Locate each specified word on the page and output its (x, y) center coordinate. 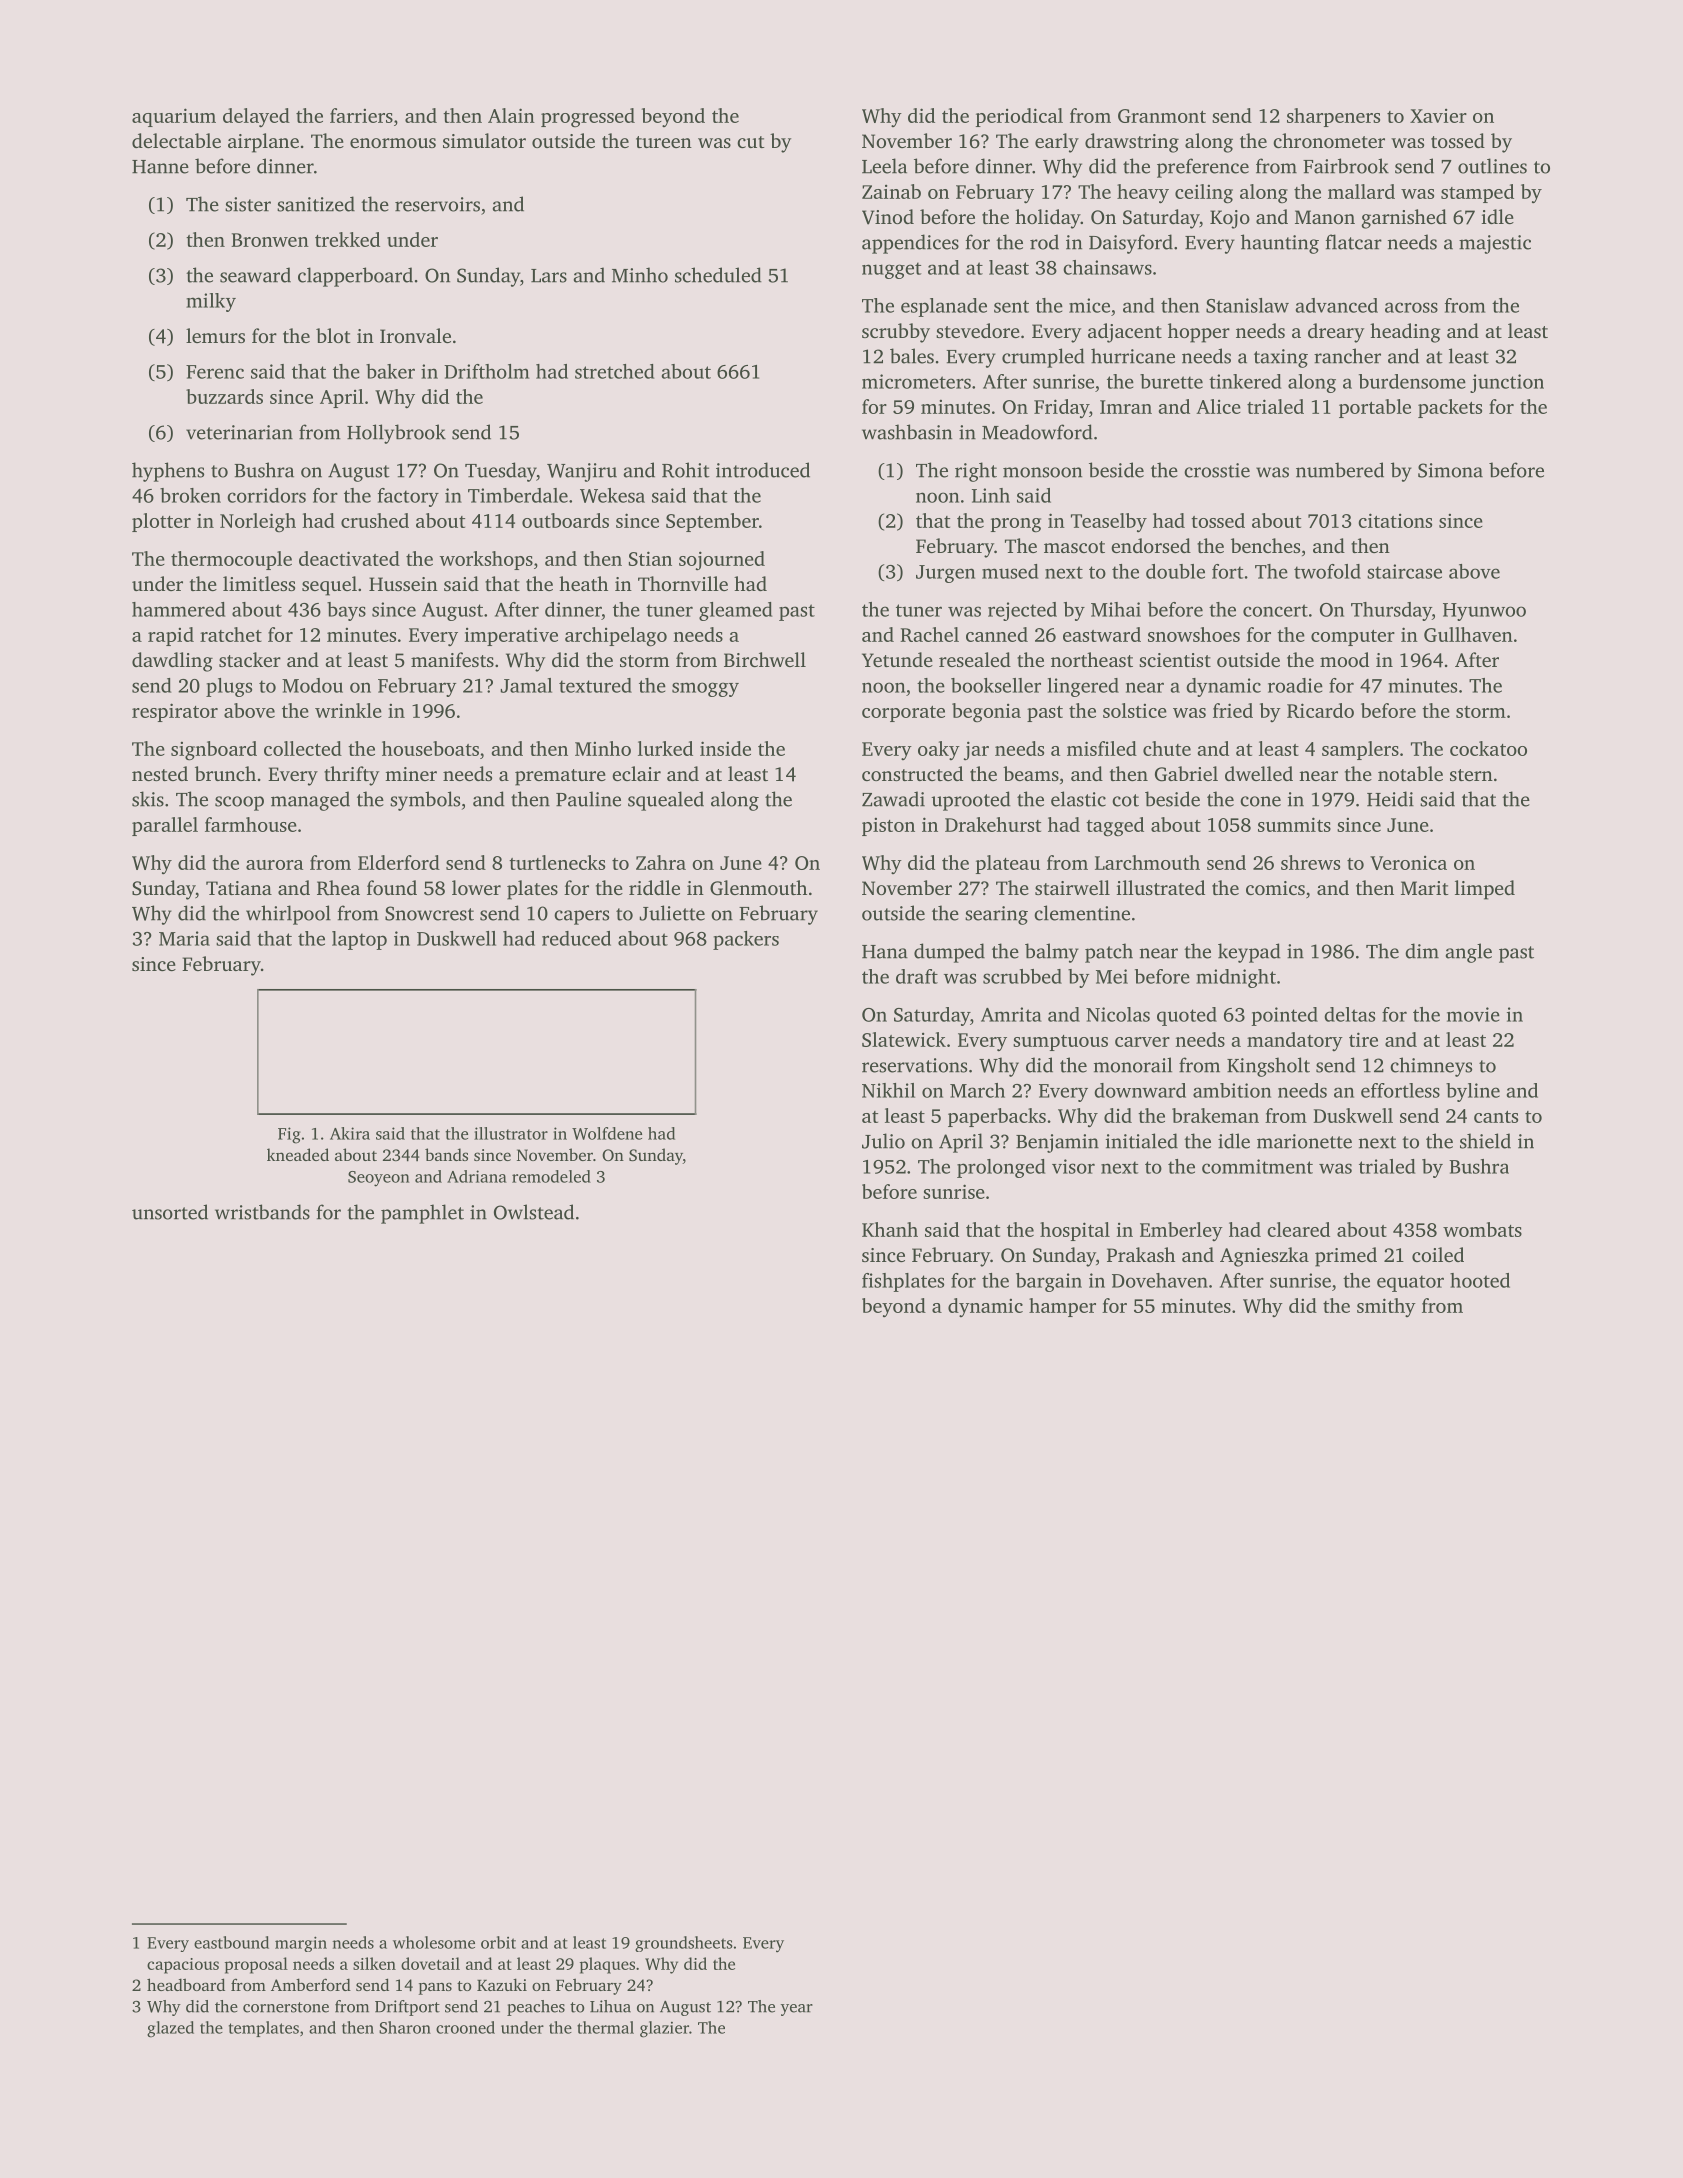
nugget (891, 270)
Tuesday (501, 472)
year (797, 2010)
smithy (1386, 1307)
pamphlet (422, 1214)
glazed (170, 2029)
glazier (664, 2029)
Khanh (890, 1229)
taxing (1281, 358)
